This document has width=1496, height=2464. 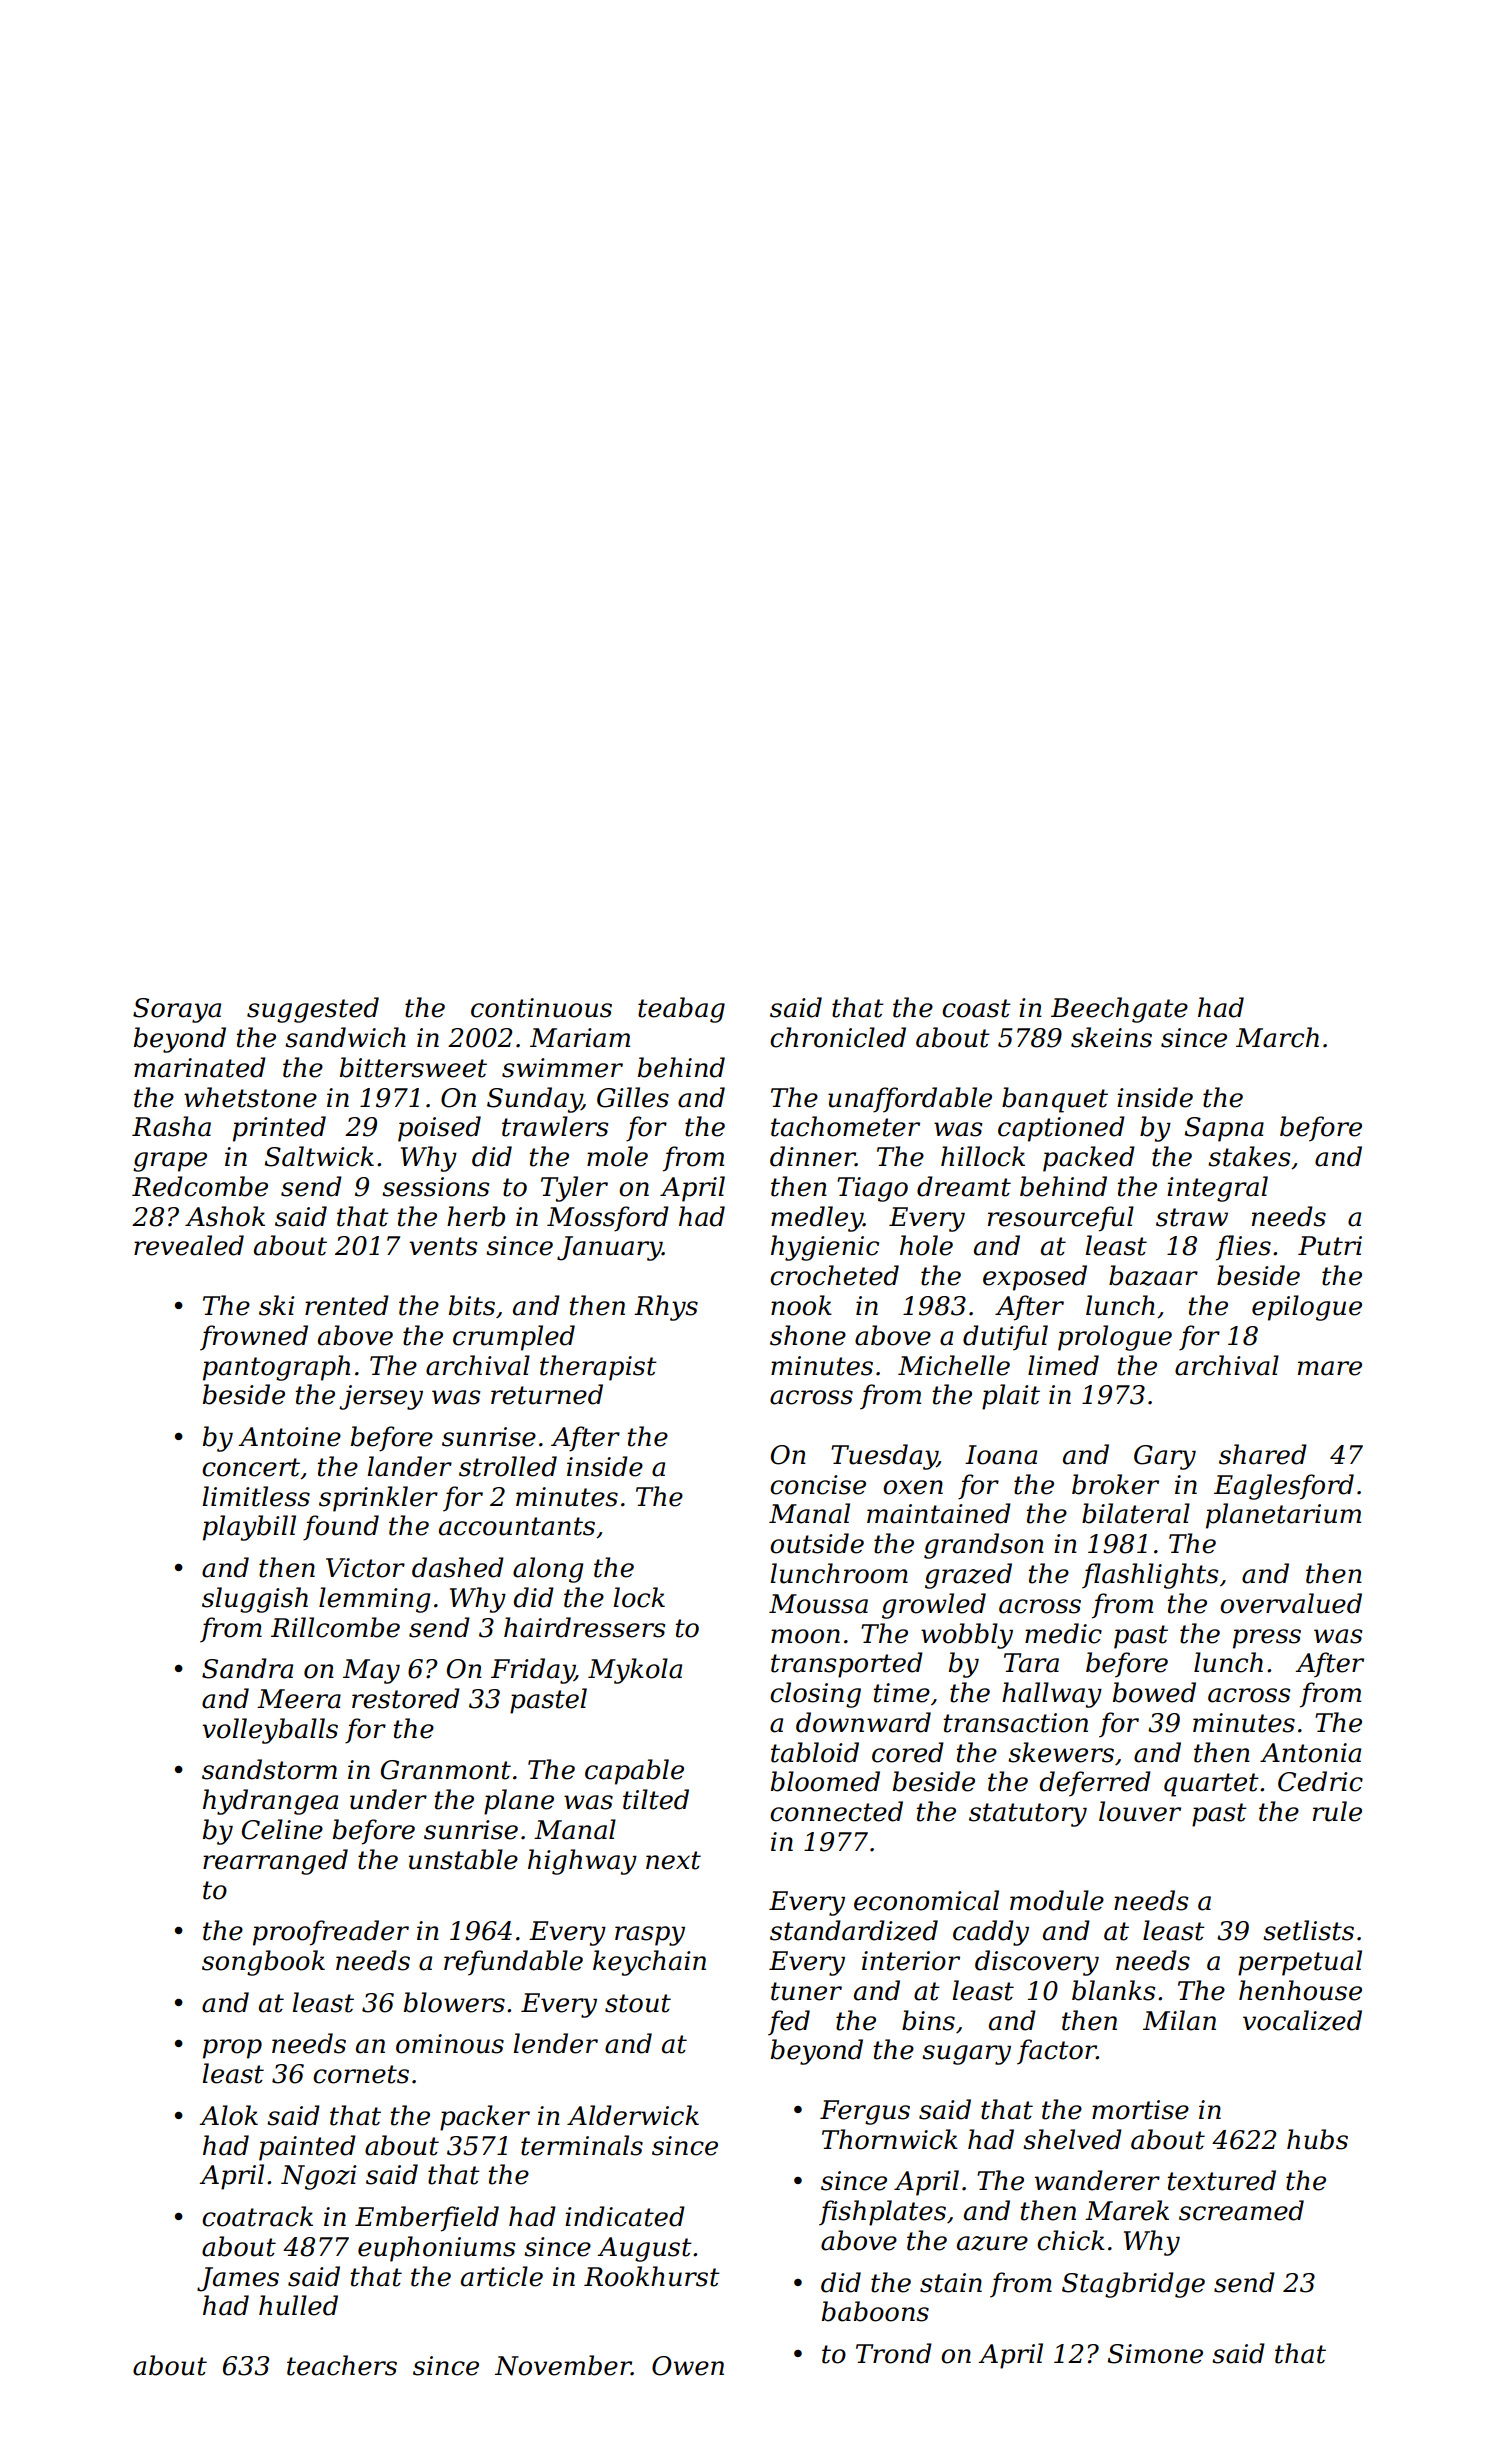 I want to click on Mykola, so click(x=635, y=1671).
